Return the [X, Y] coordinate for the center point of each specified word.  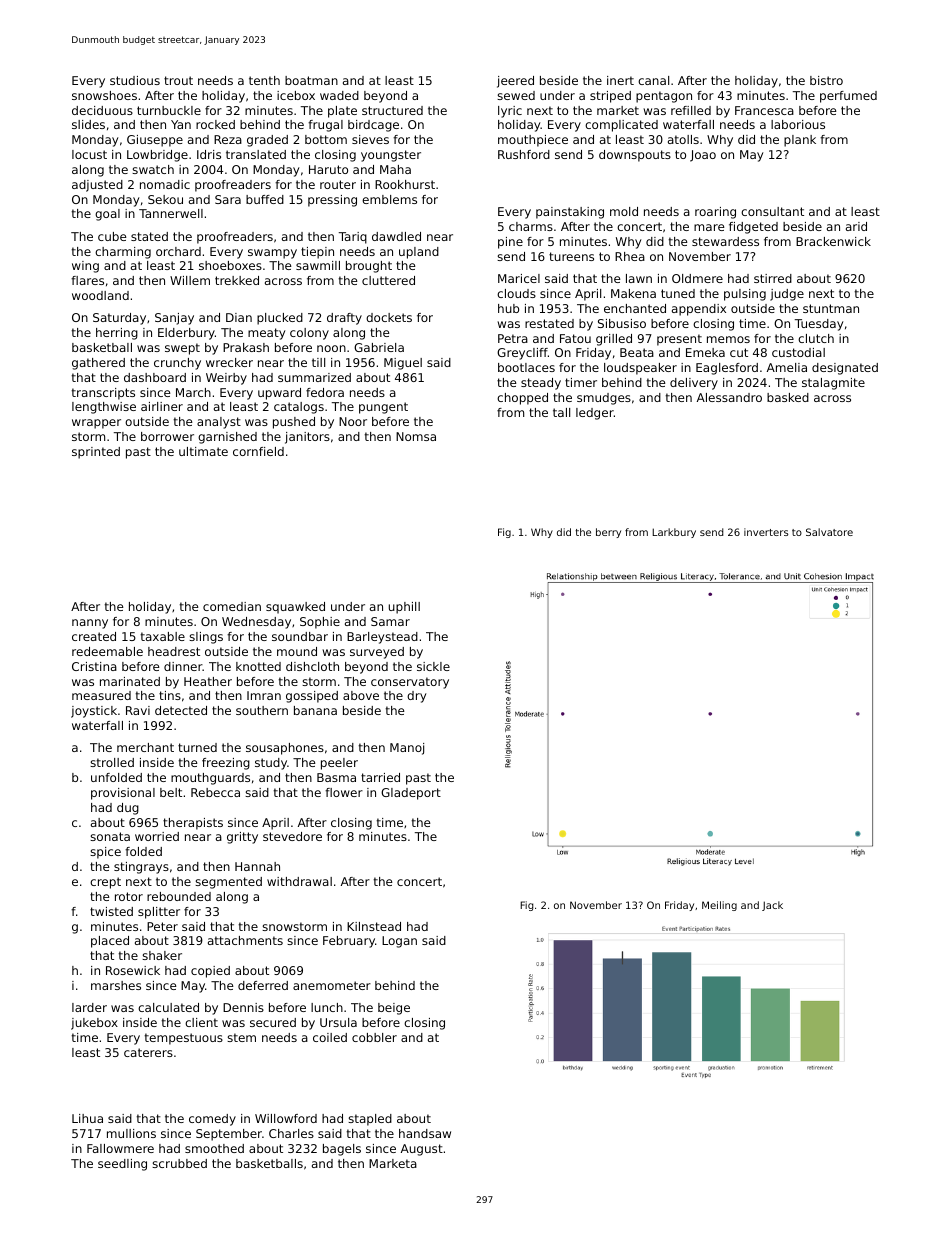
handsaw [425, 1133]
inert [620, 80]
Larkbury [674, 533]
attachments [245, 940]
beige [394, 1009]
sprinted [96, 453]
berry [608, 533]
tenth [264, 80]
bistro [826, 80]
